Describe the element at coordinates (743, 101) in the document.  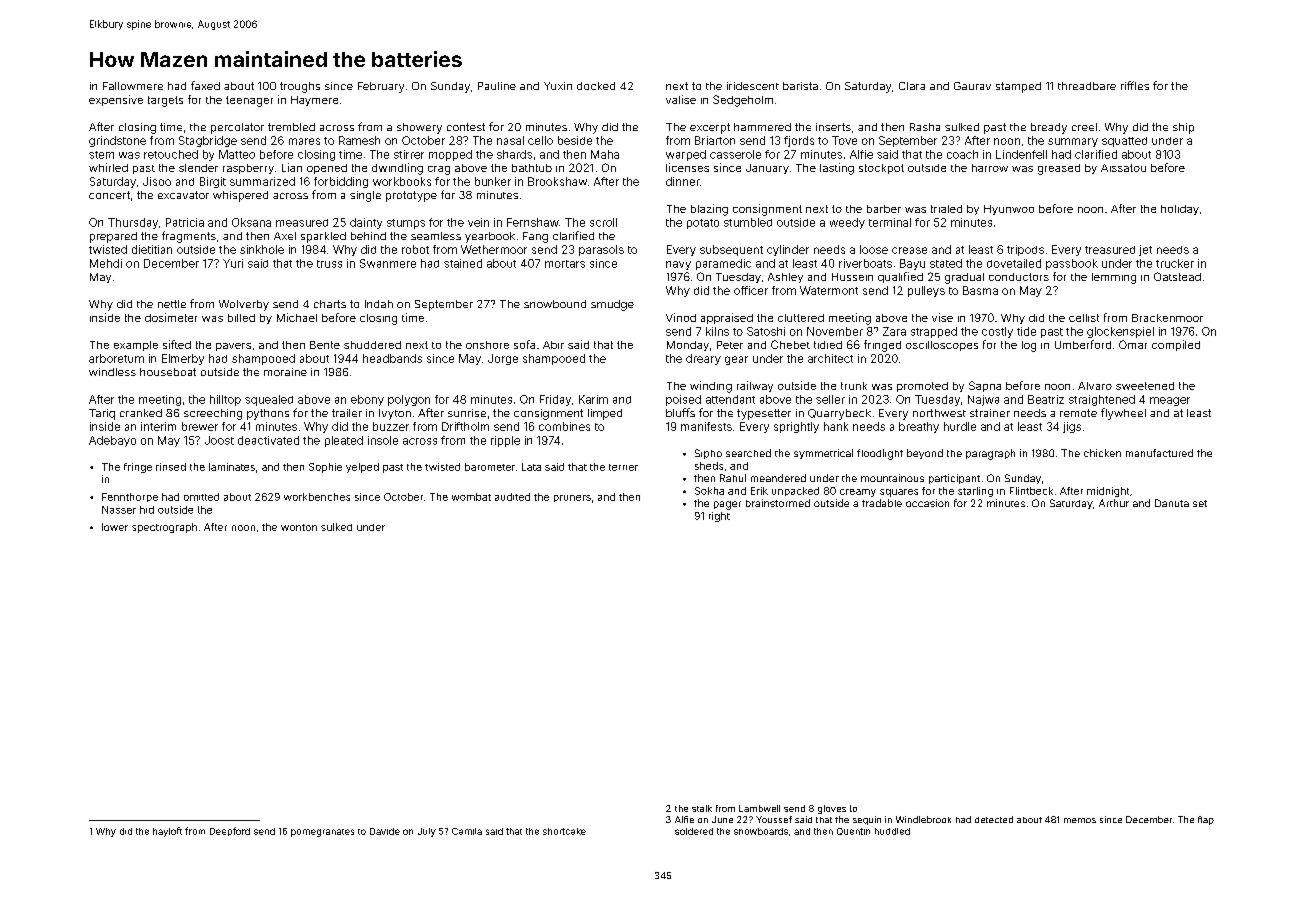
I see `Sedgeholm` at that location.
